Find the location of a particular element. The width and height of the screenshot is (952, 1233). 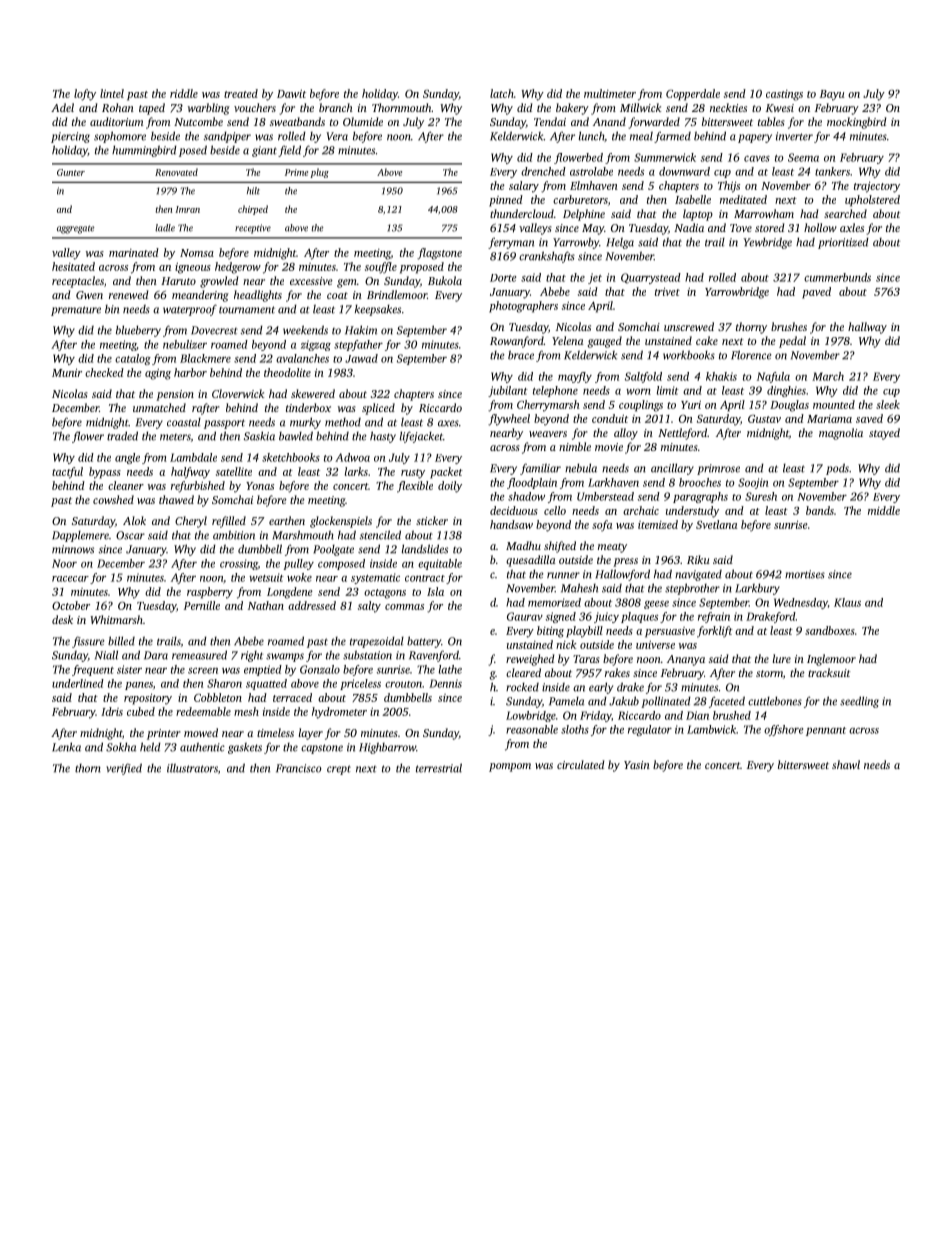

Bukola is located at coordinates (445, 280).
